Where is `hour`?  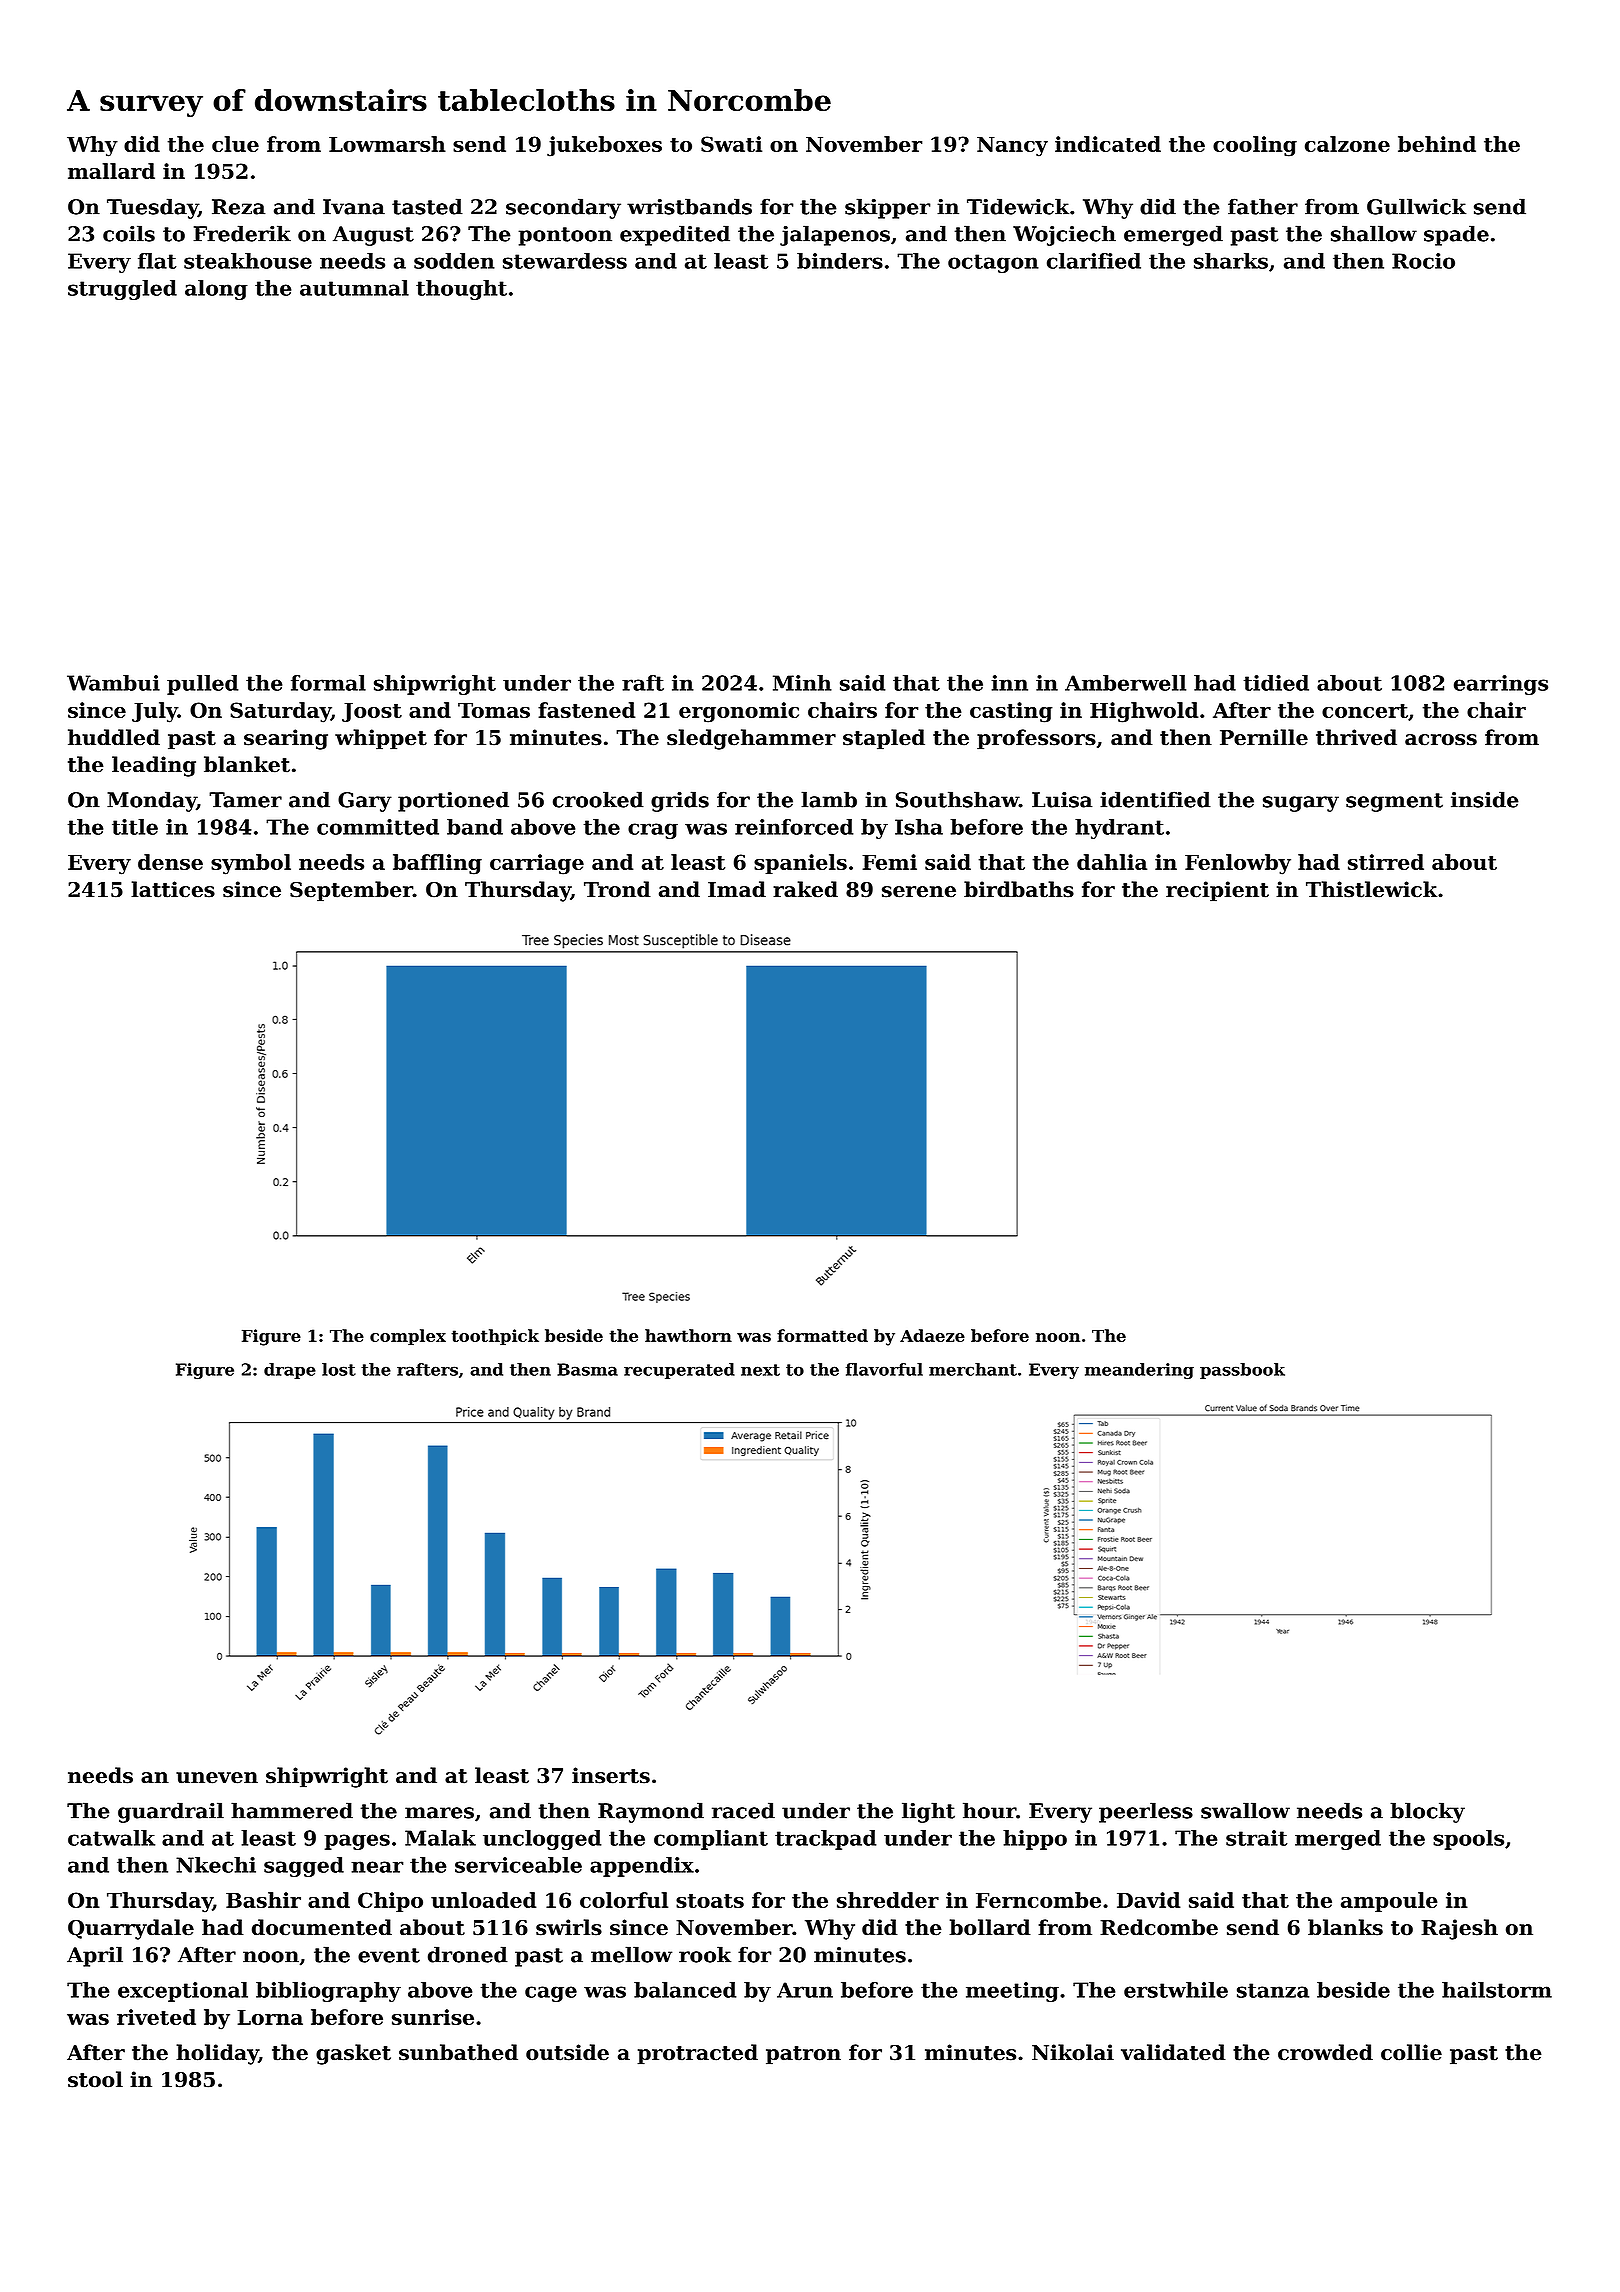 hour is located at coordinates (989, 1810).
